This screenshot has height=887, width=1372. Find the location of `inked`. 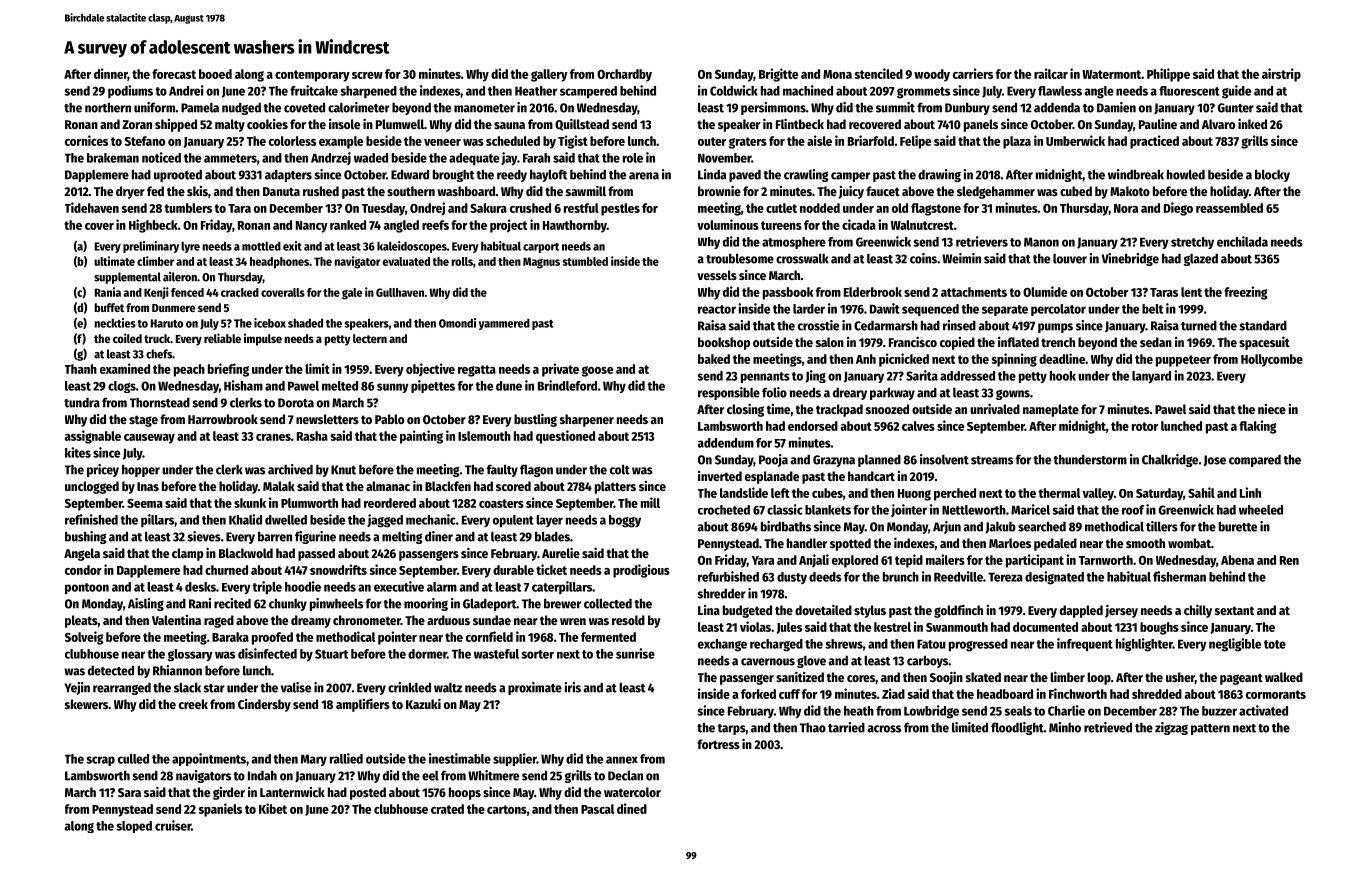

inked is located at coordinates (1252, 124).
